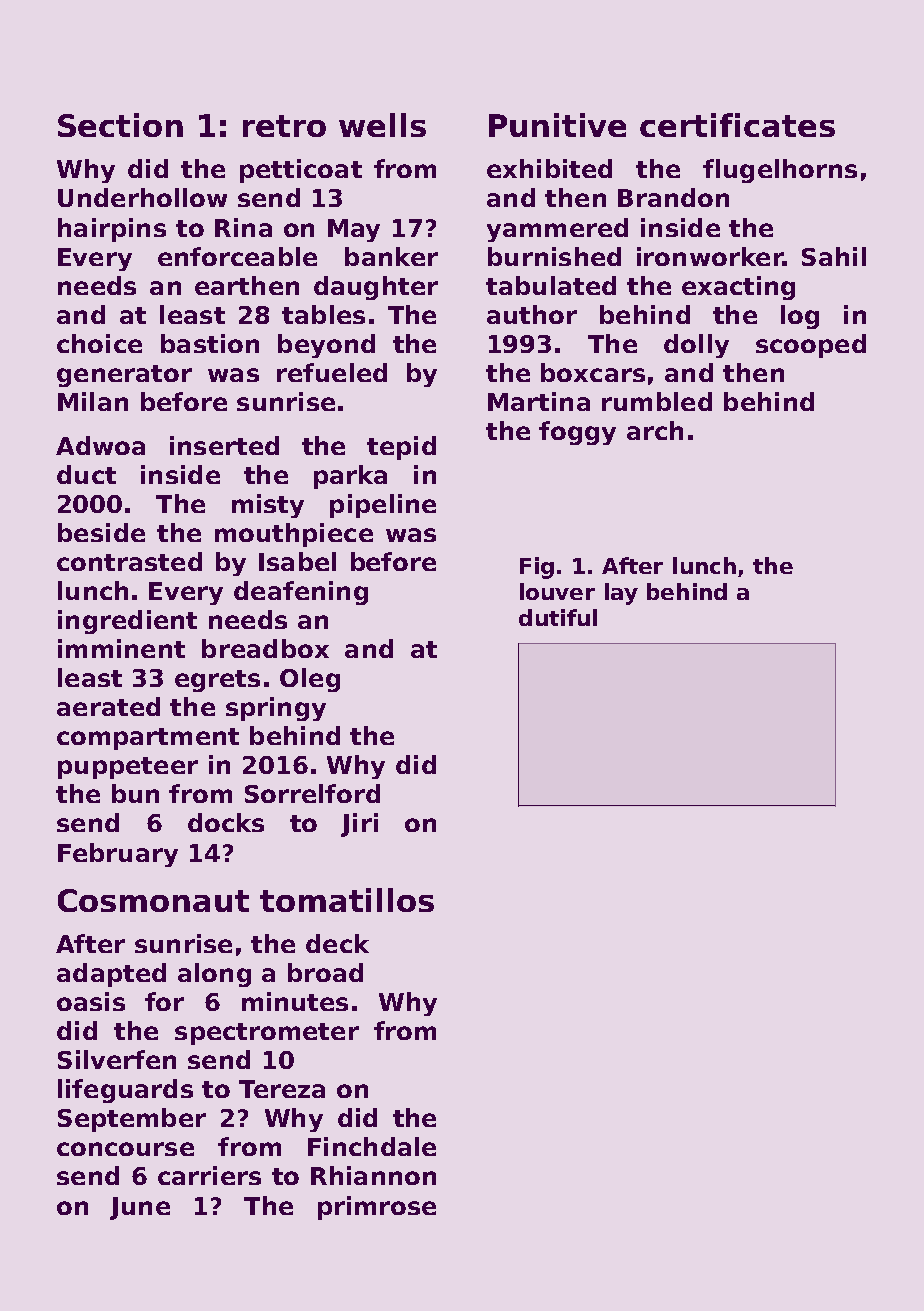 The image size is (924, 1311). Describe the element at coordinates (382, 125) in the image. I see `wells` at that location.
